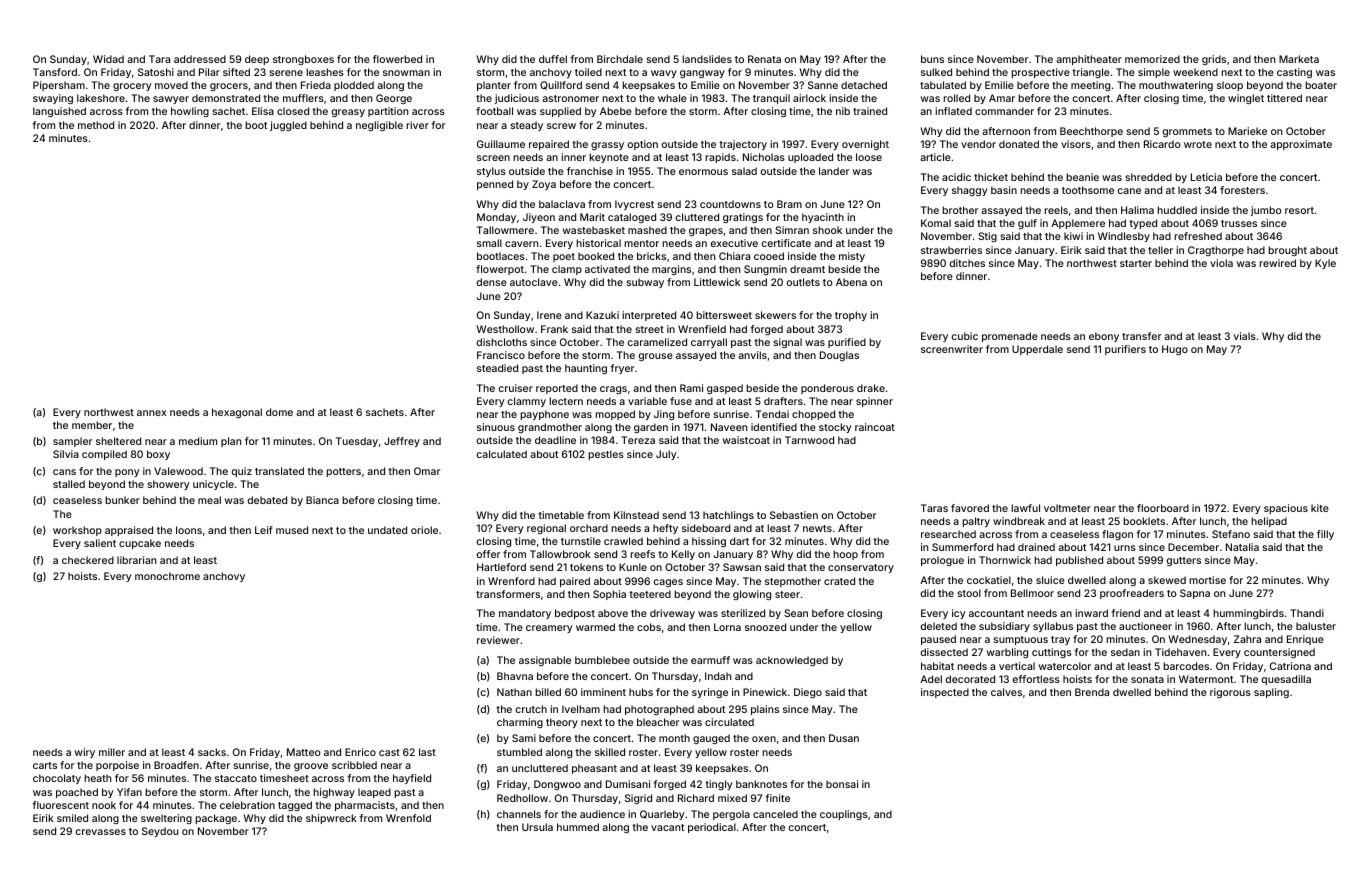 The width and height of the screenshot is (1372, 887). What do you see at coordinates (1010, 337) in the screenshot?
I see `promenade` at bounding box center [1010, 337].
